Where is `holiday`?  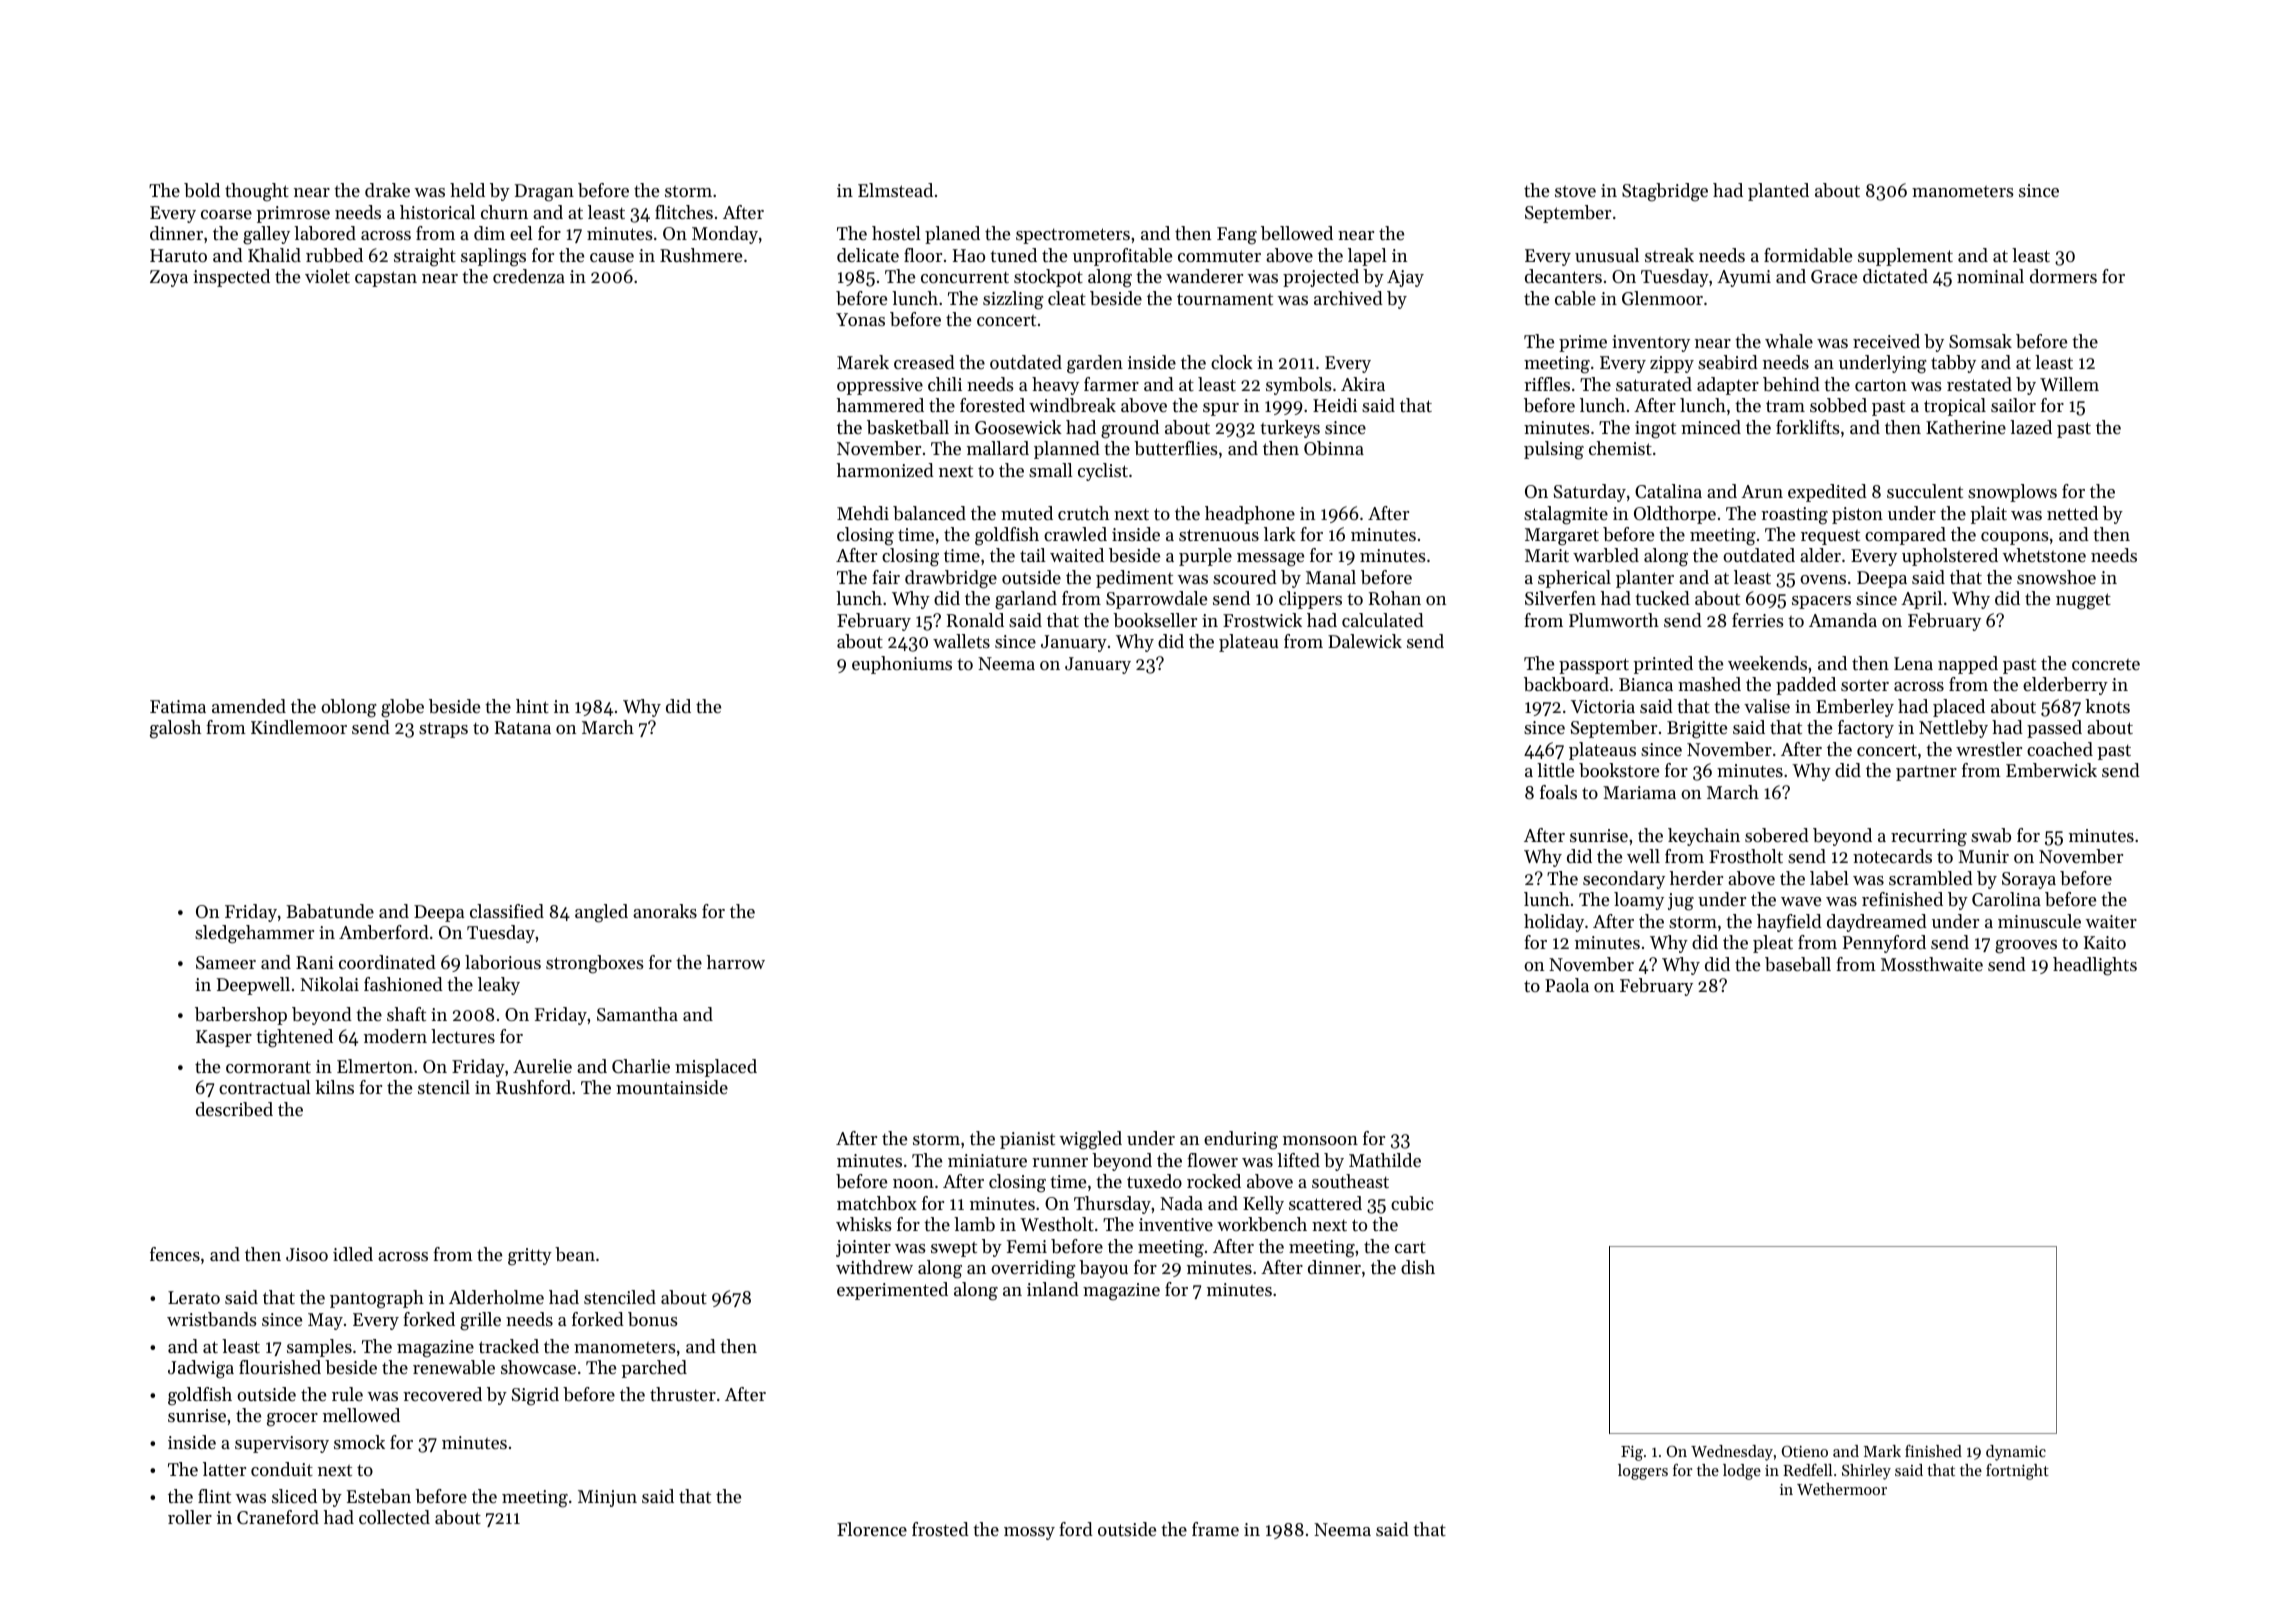 holiday is located at coordinates (1554, 923).
